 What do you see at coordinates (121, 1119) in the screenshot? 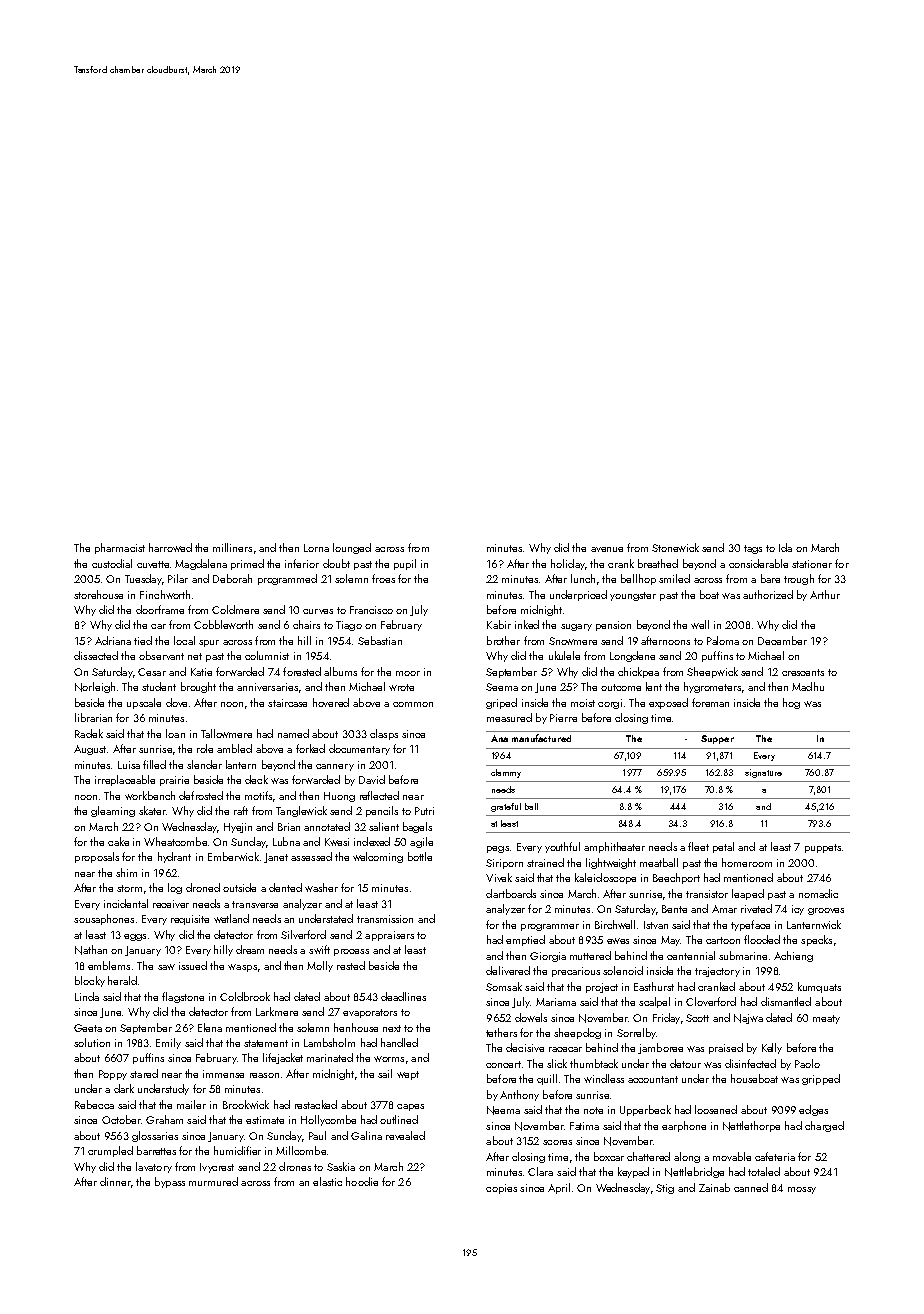
I see `October` at bounding box center [121, 1119].
